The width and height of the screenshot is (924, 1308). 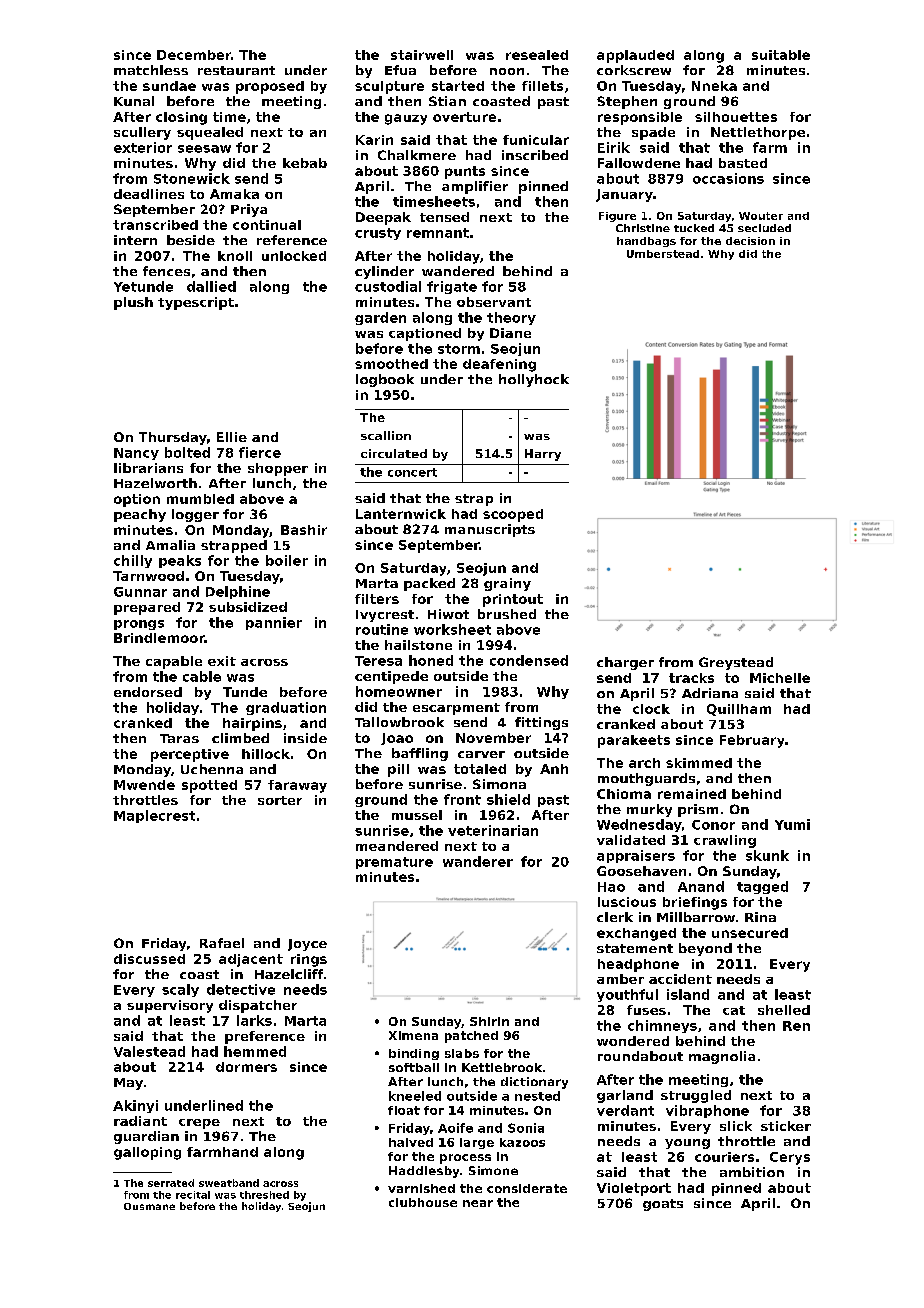 I want to click on Kettlebrook, so click(x=502, y=1067).
